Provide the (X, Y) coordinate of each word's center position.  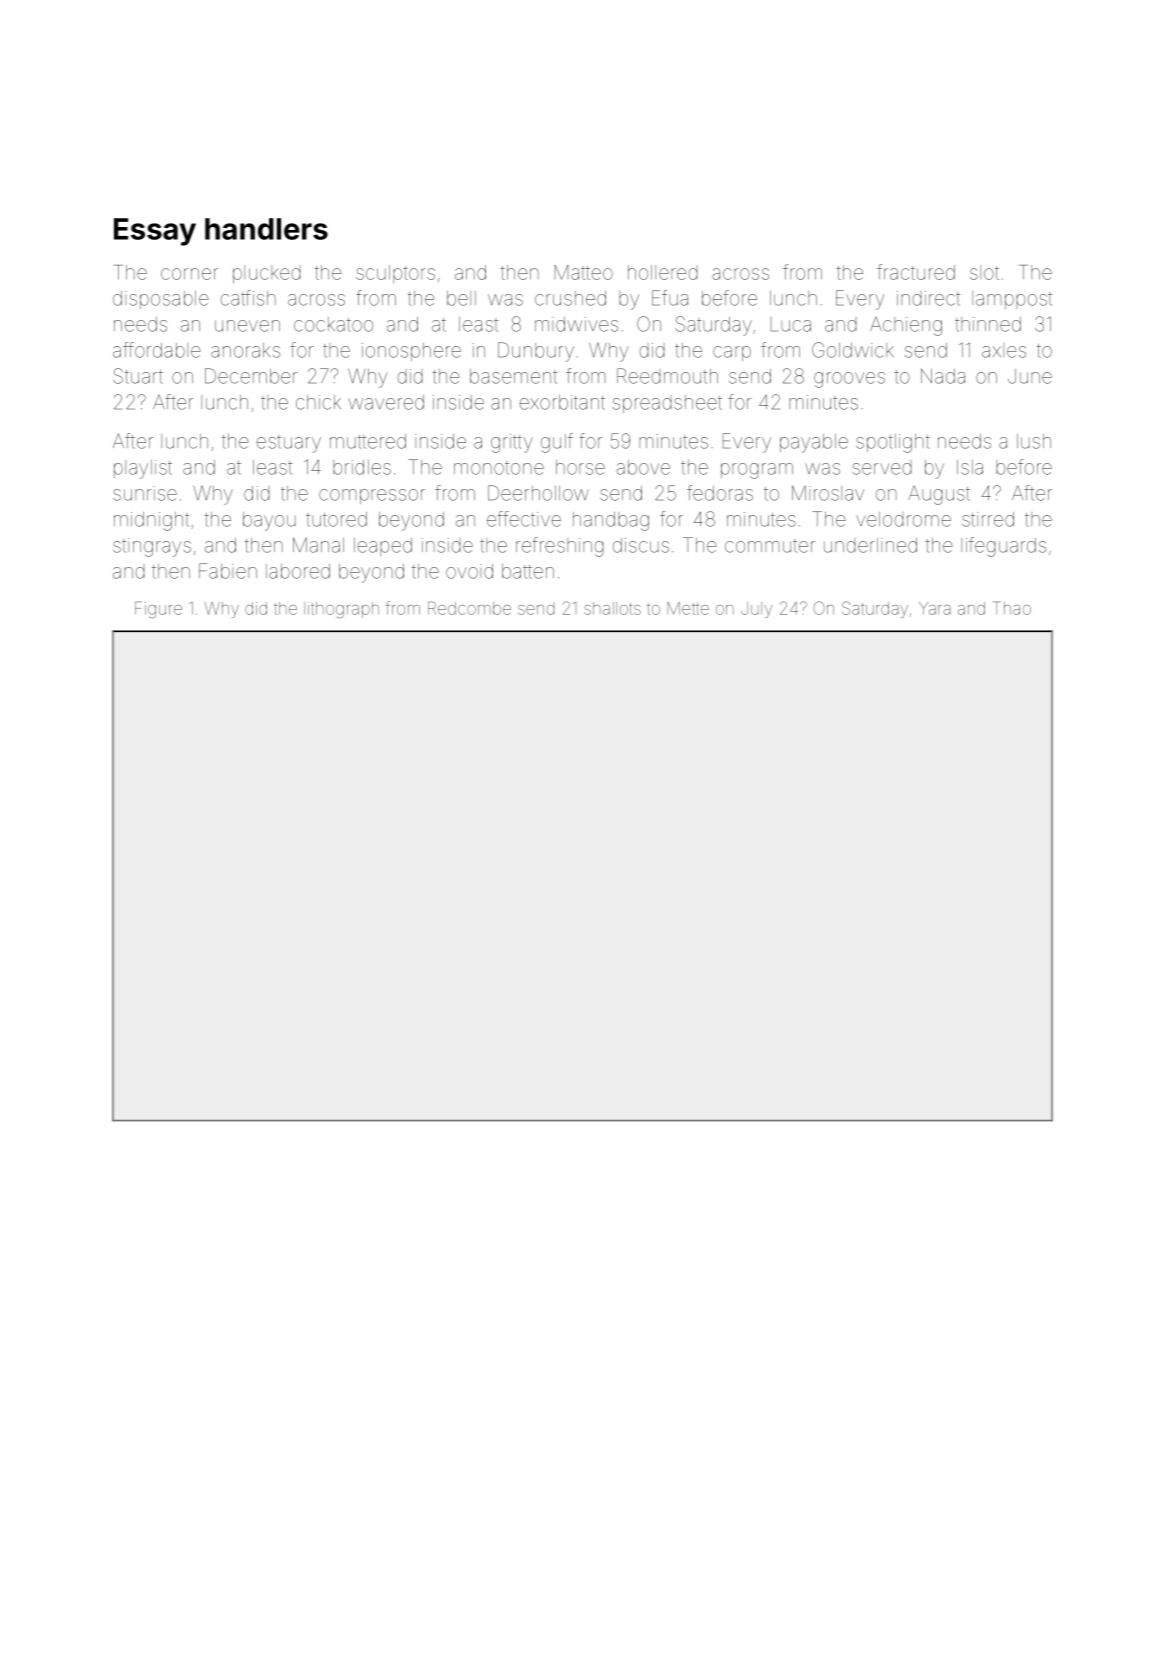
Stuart (138, 376)
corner (189, 274)
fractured (916, 272)
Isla (970, 467)
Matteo (584, 272)
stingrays (152, 547)
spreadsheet (667, 404)
